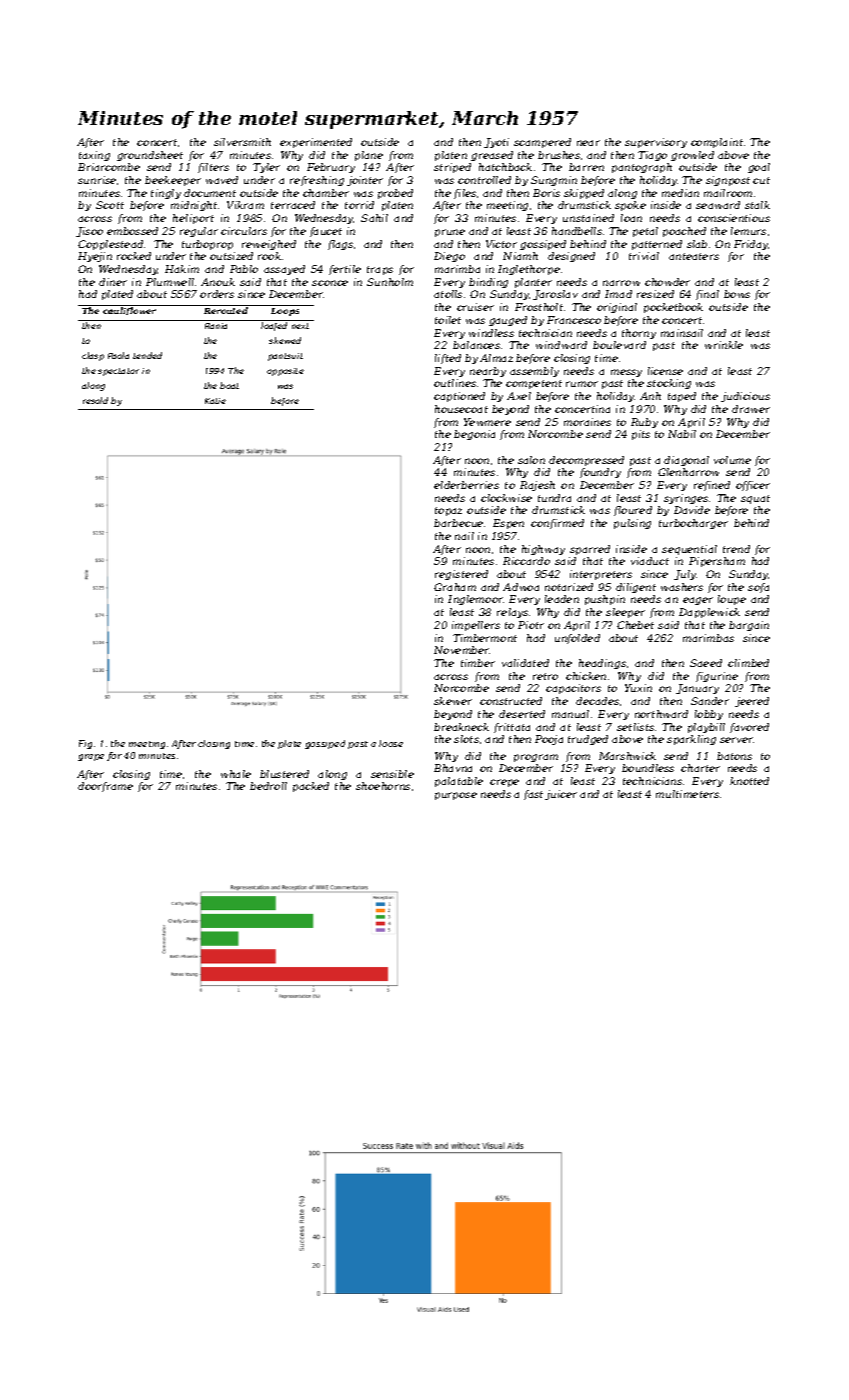 The width and height of the page is (849, 1400). I want to click on impellers, so click(476, 626).
